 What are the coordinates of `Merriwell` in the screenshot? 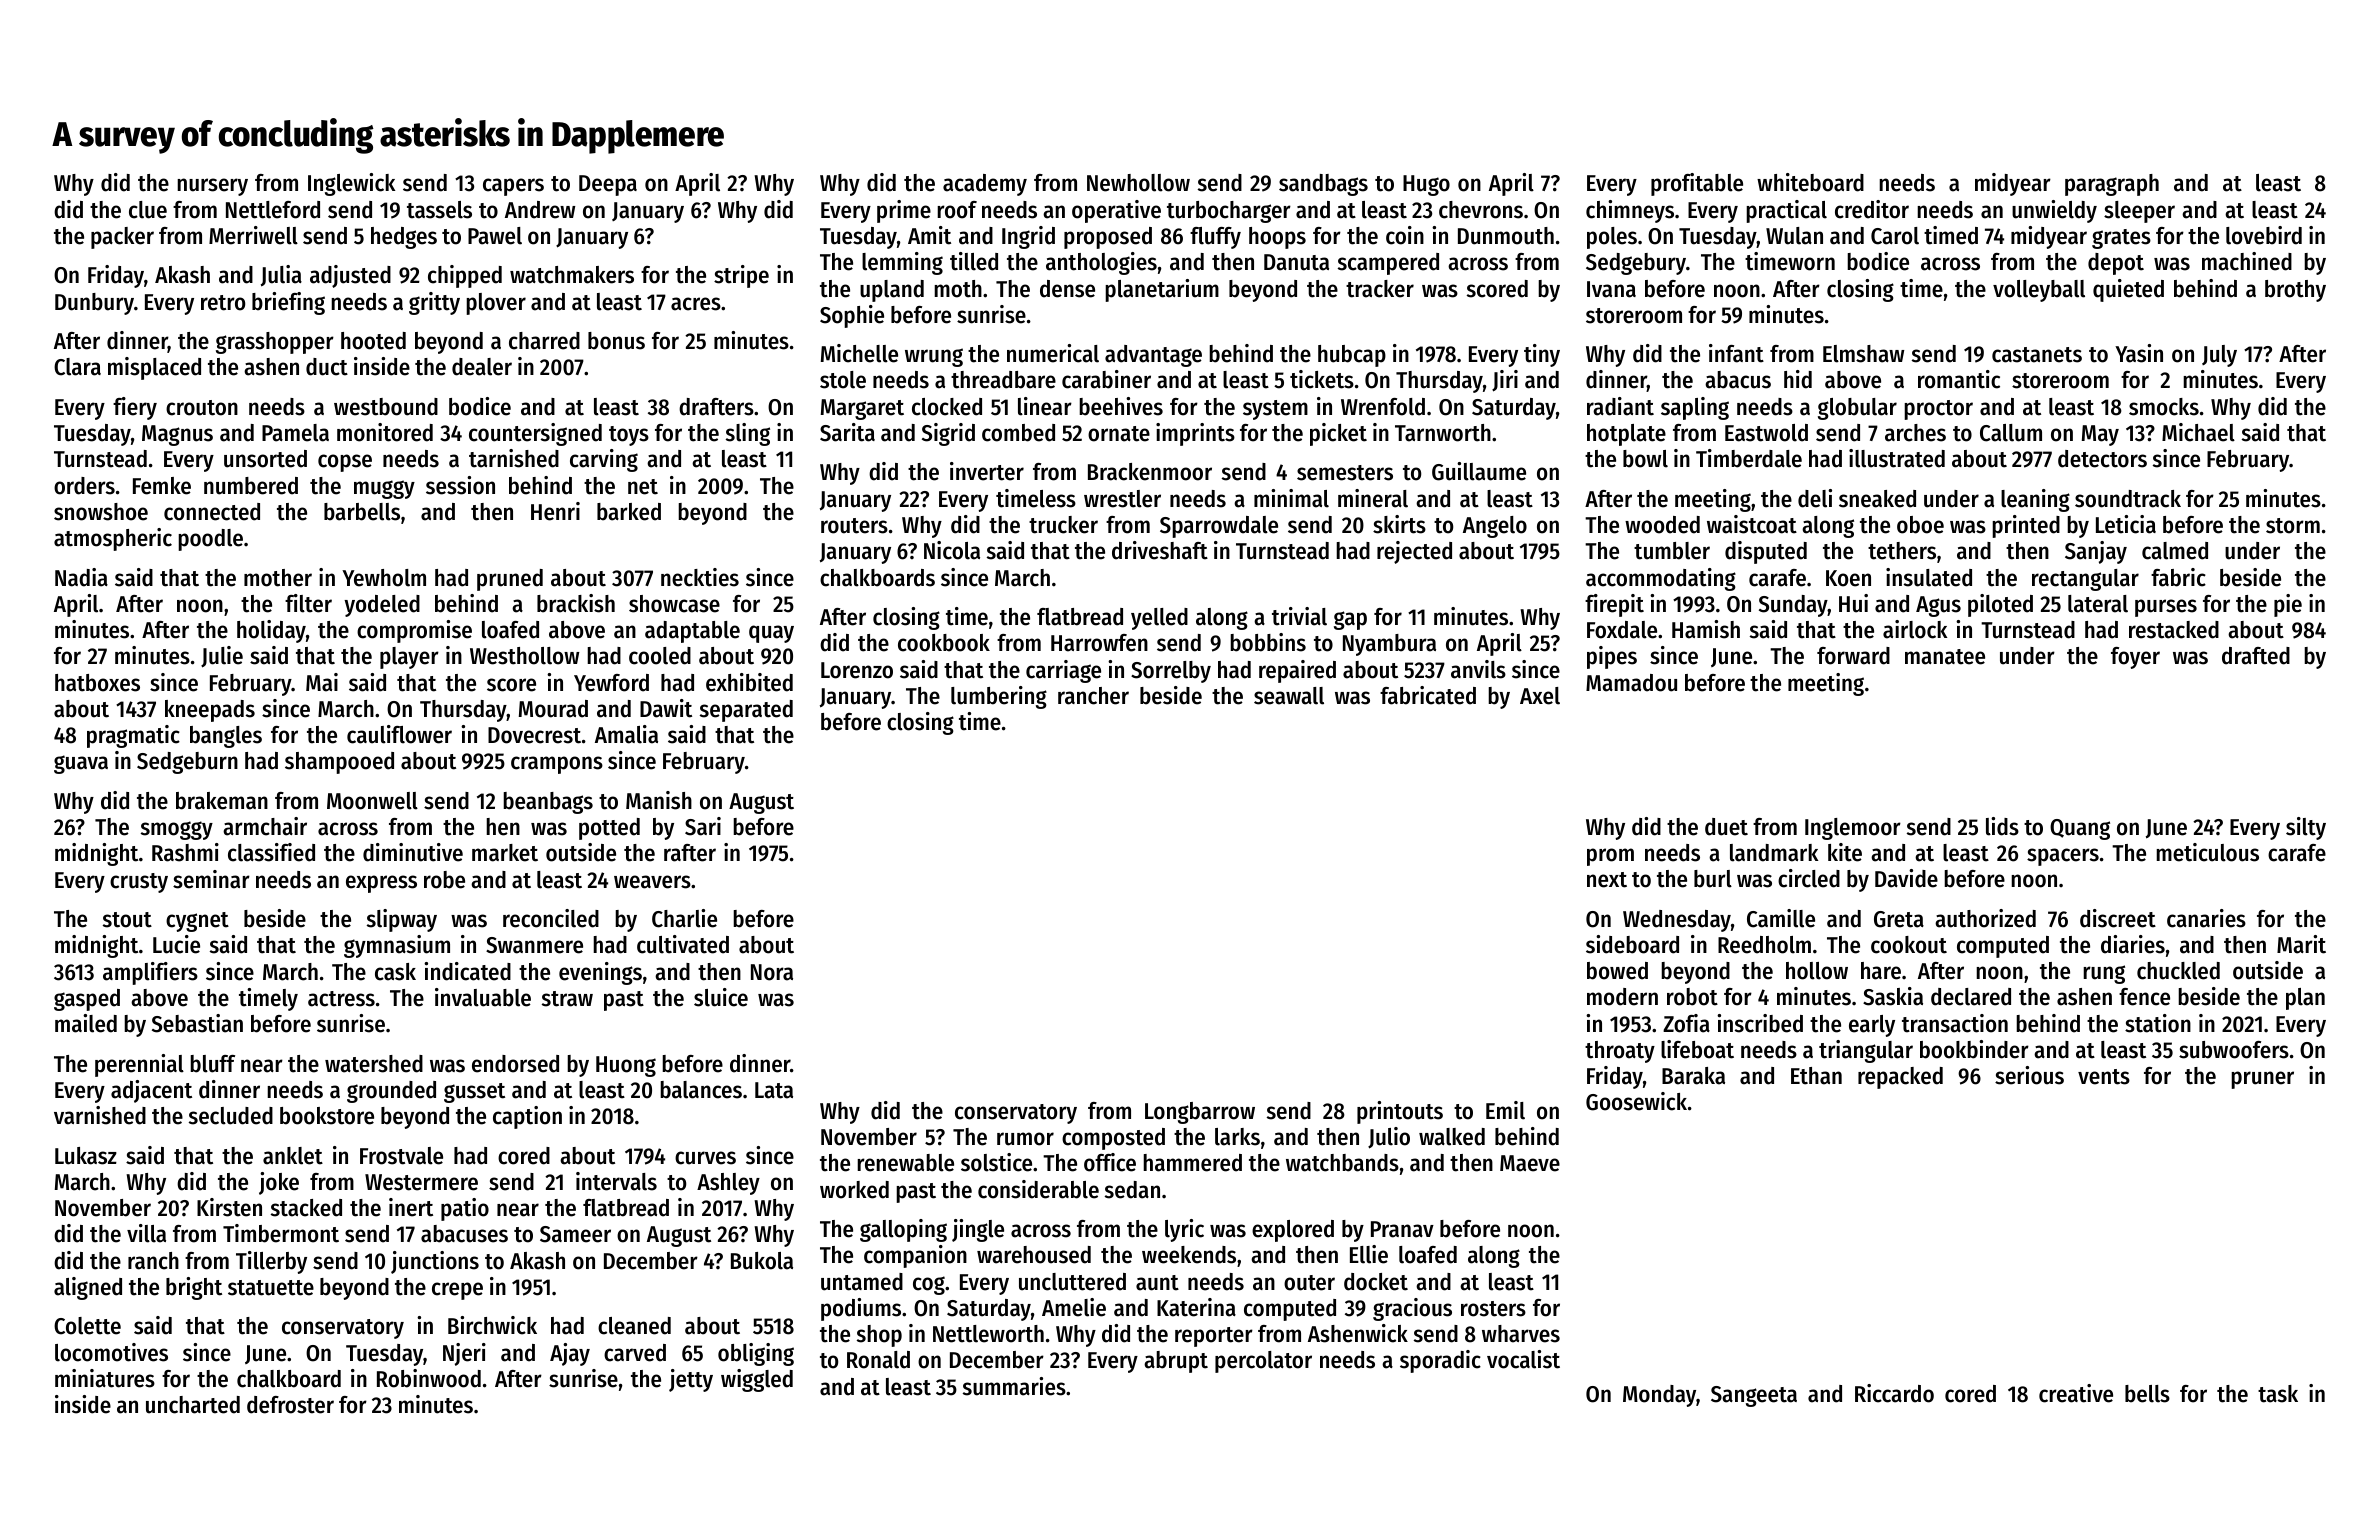 It's located at (253, 235).
